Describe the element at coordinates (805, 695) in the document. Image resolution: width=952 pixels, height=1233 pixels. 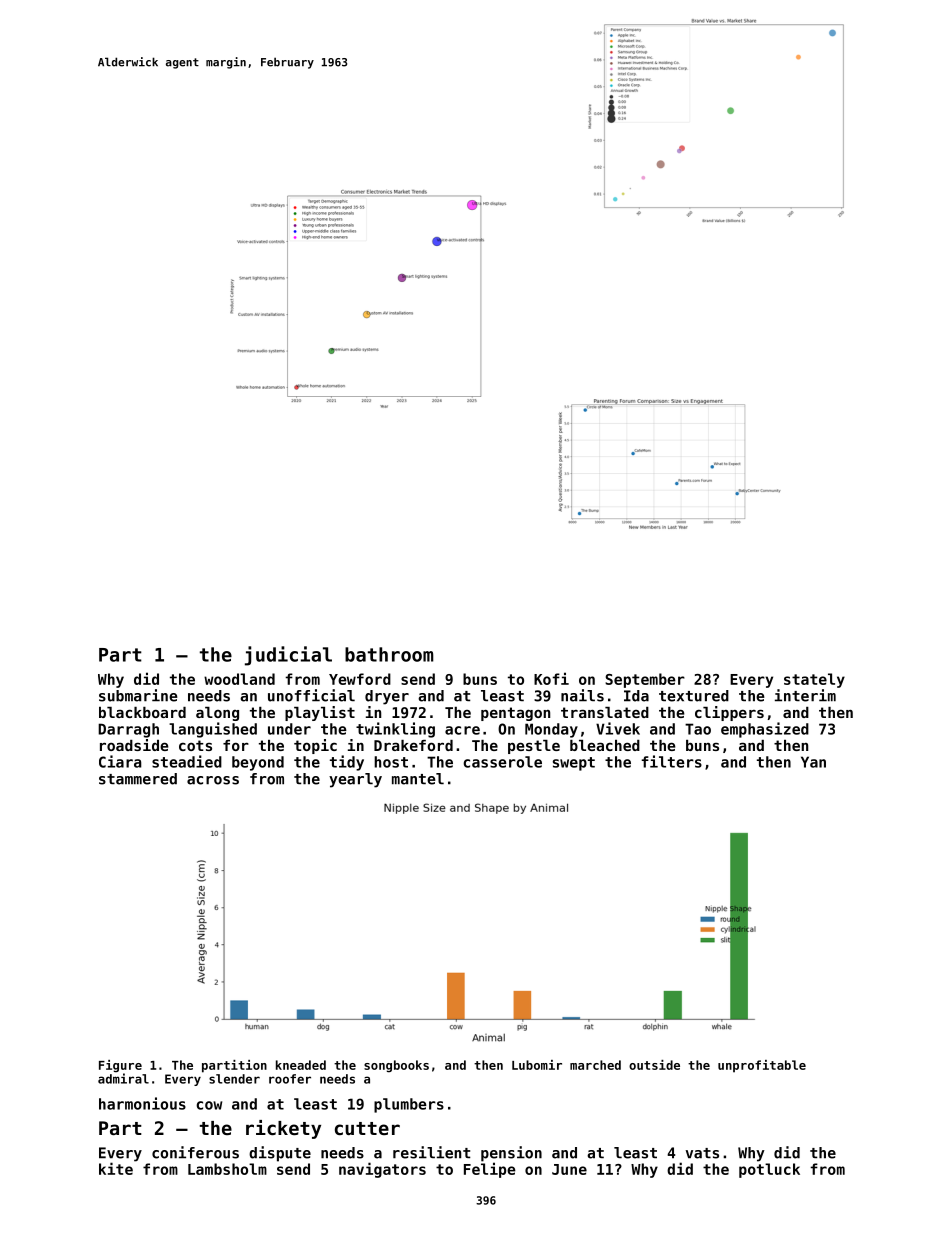
I see `interim` at that location.
